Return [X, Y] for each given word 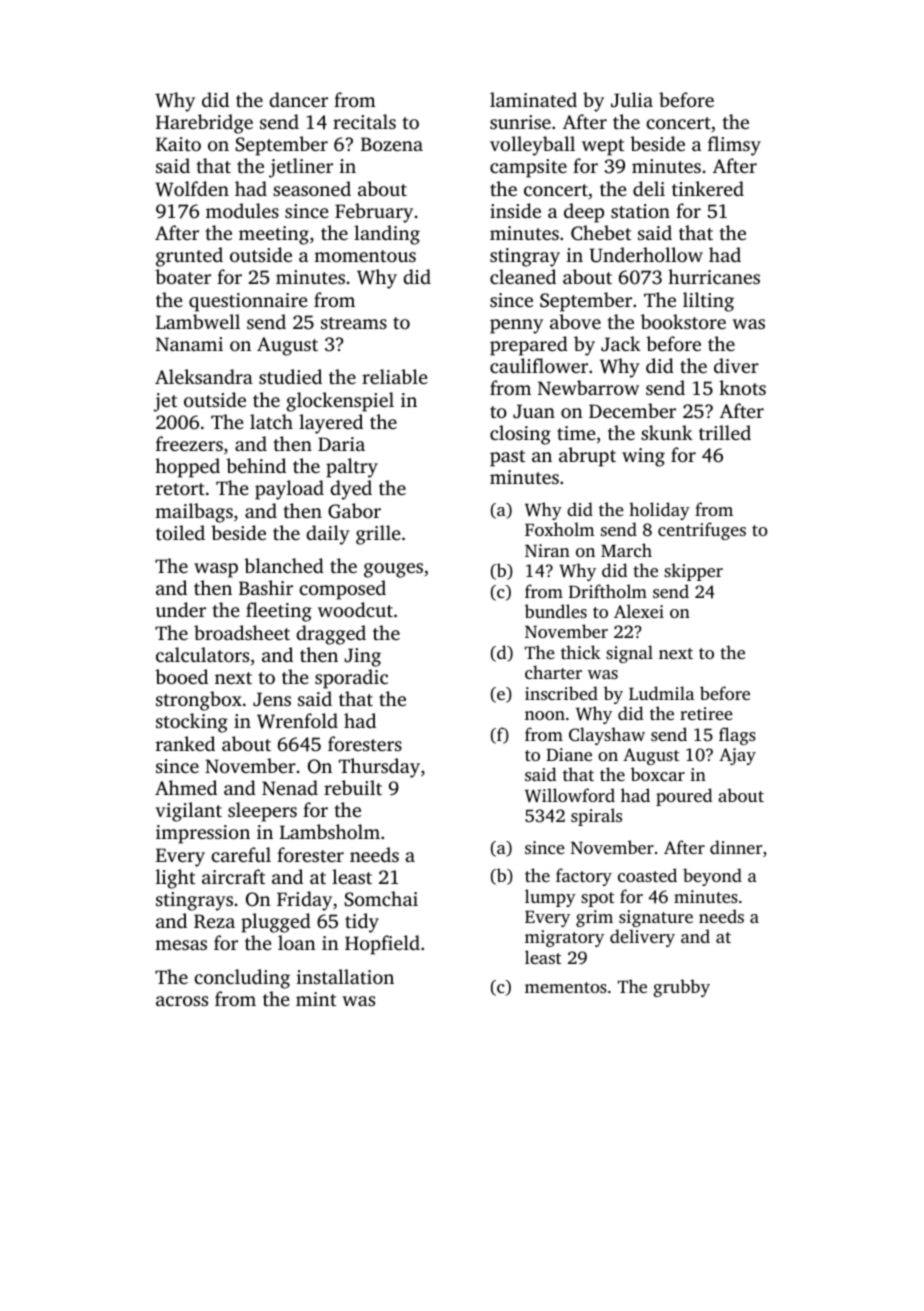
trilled [725, 432]
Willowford [570, 795]
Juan [534, 411]
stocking [192, 723]
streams [354, 323]
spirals [596, 817]
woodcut [355, 609]
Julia [632, 100]
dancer [298, 99]
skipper [693, 572]
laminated [533, 99]
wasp [216, 570]
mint [316, 999]
